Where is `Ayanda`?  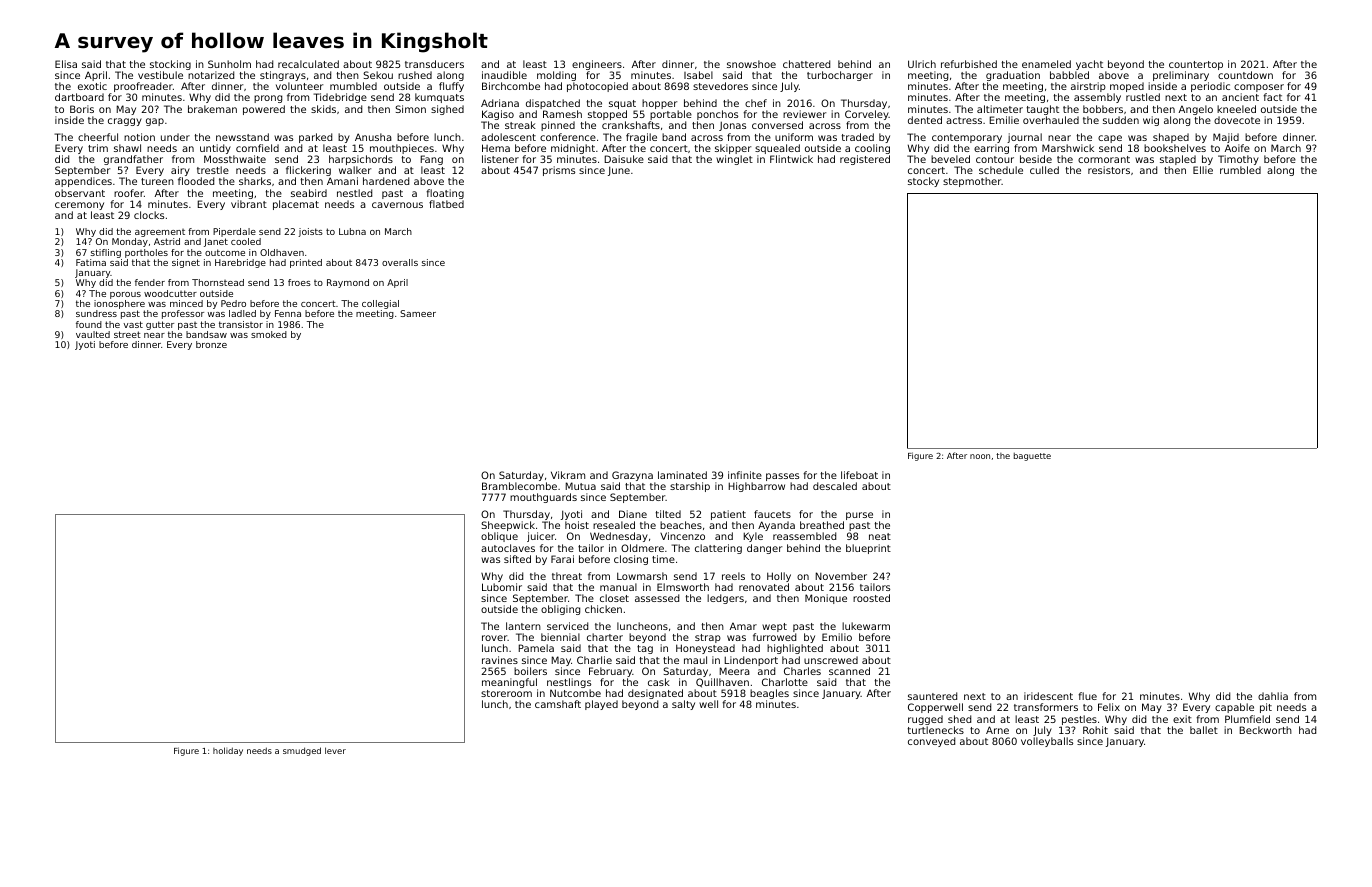 Ayanda is located at coordinates (776, 526).
